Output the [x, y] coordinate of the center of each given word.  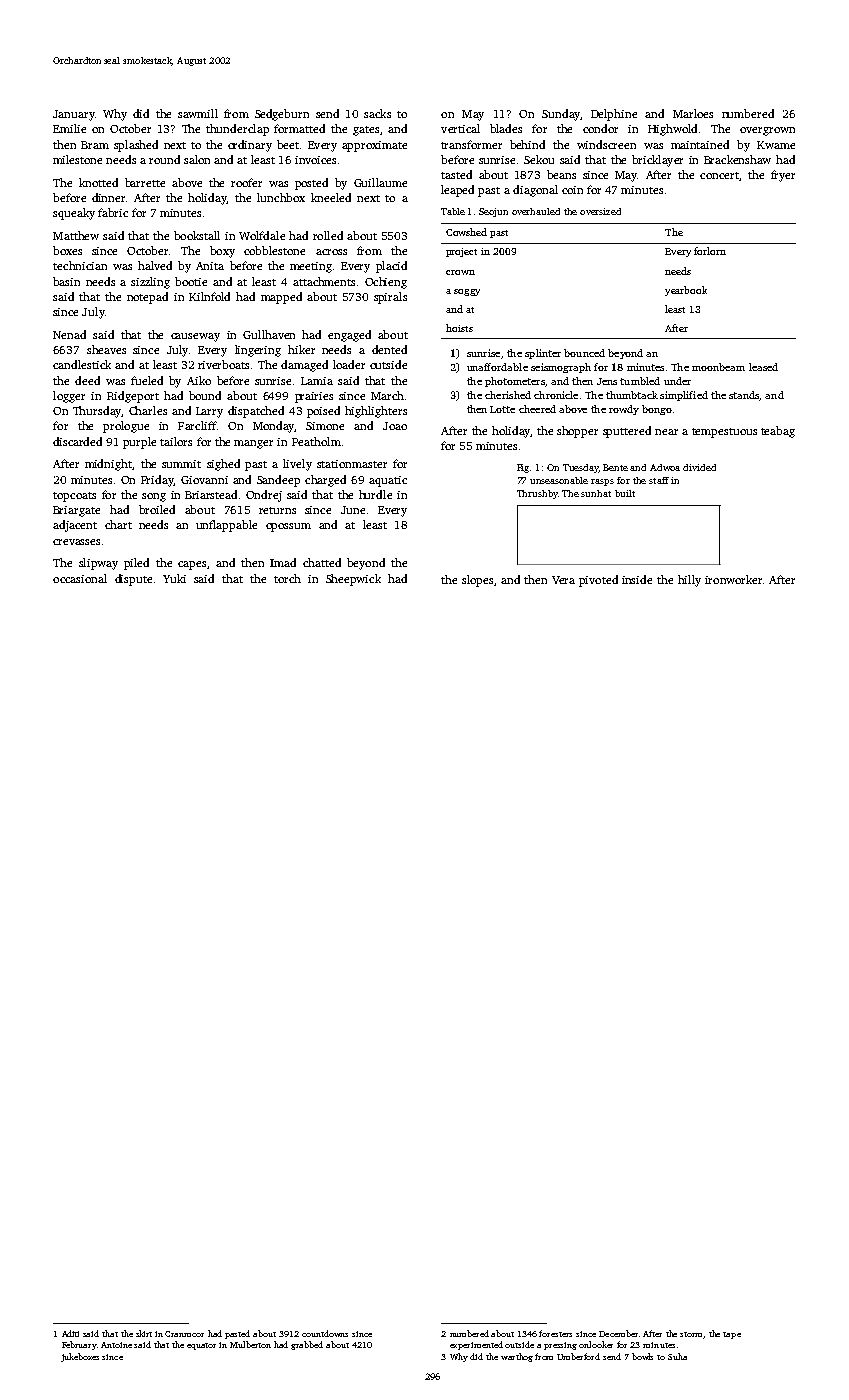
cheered [537, 409]
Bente [615, 467]
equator [201, 1346]
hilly [689, 581]
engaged [349, 336]
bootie [191, 281]
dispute [133, 580]
